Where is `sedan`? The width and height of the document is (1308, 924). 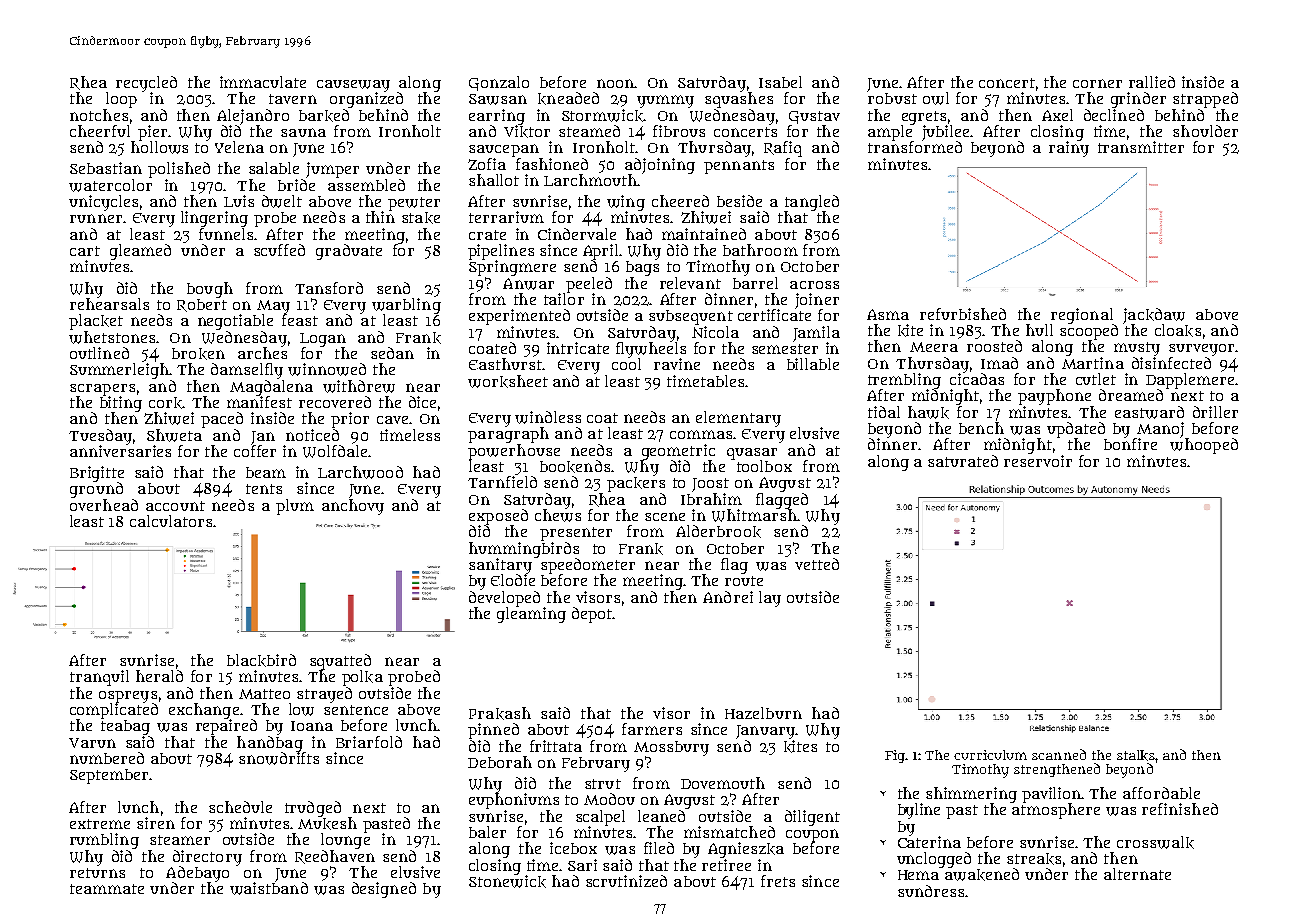 sedan is located at coordinates (392, 353).
